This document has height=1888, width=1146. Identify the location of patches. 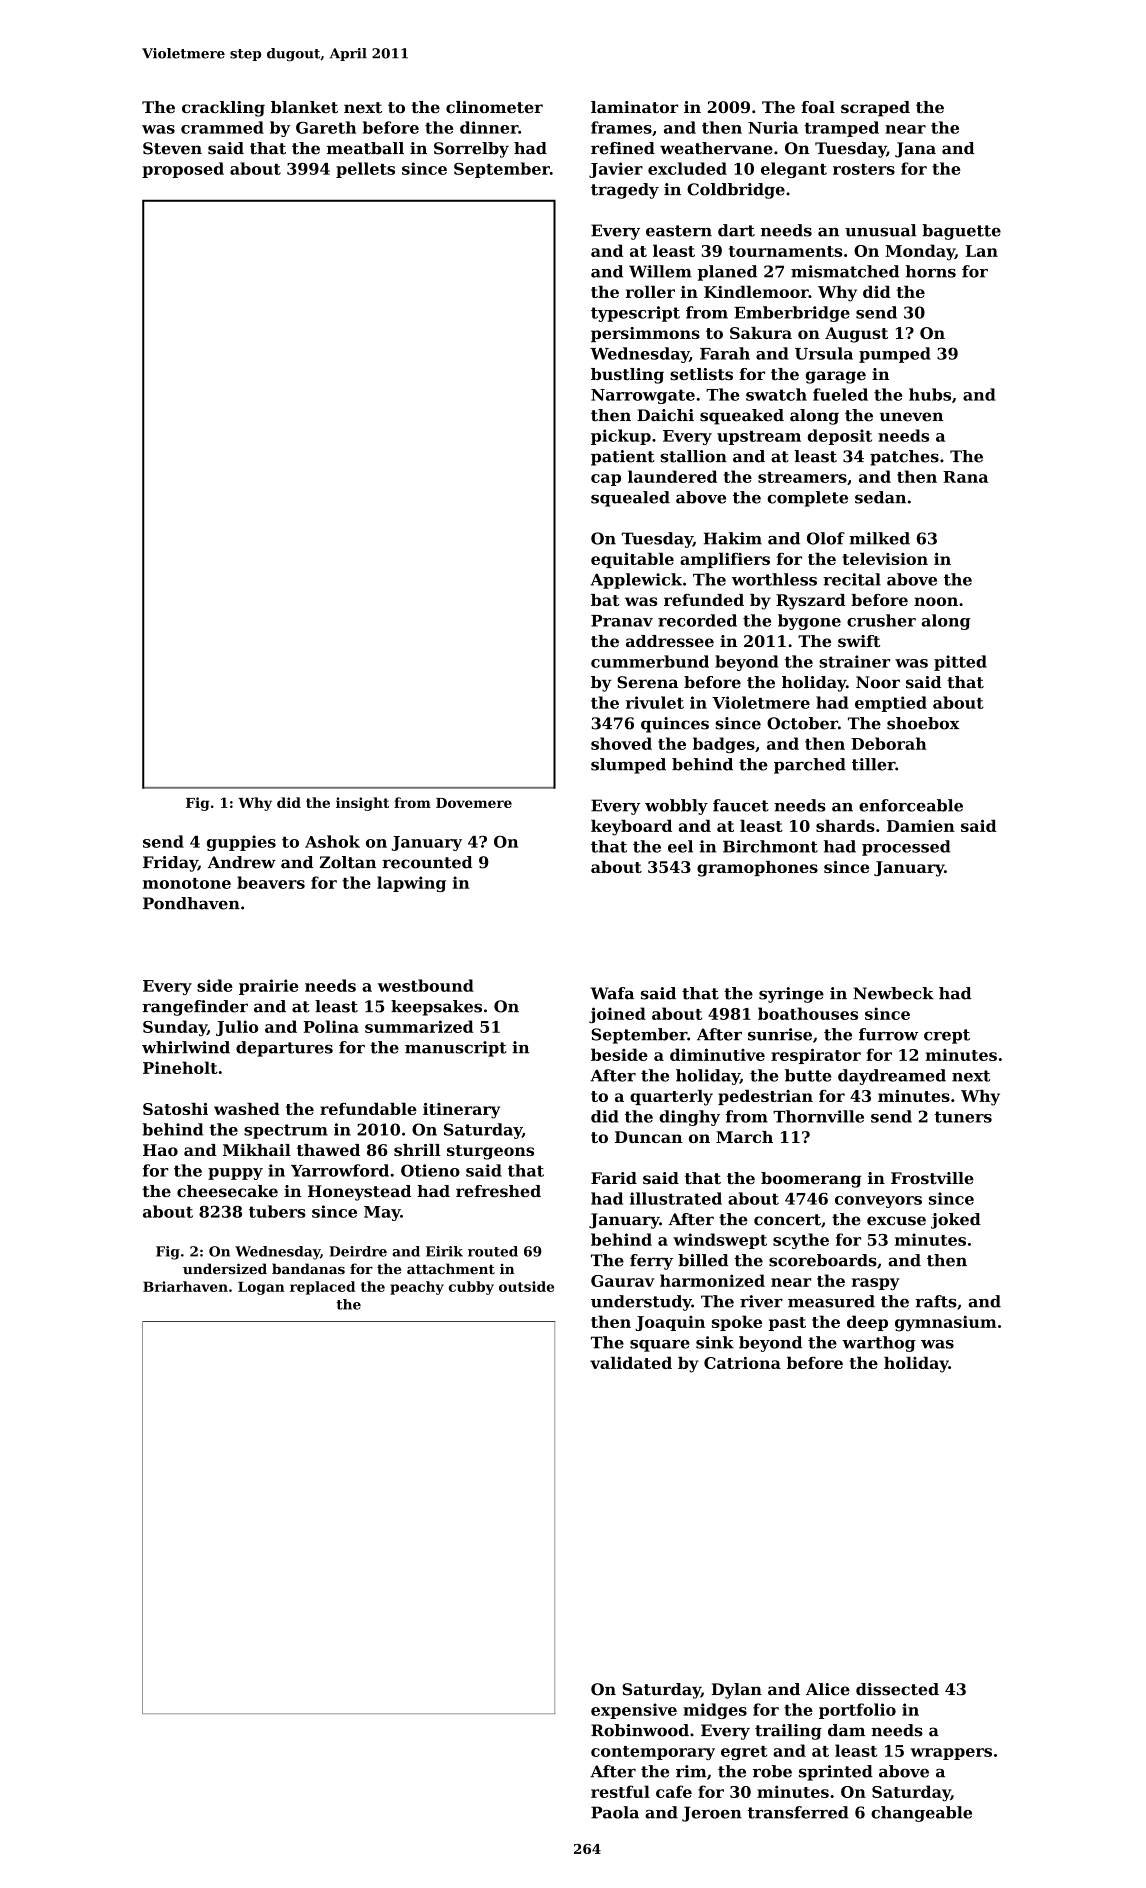
(904, 458).
